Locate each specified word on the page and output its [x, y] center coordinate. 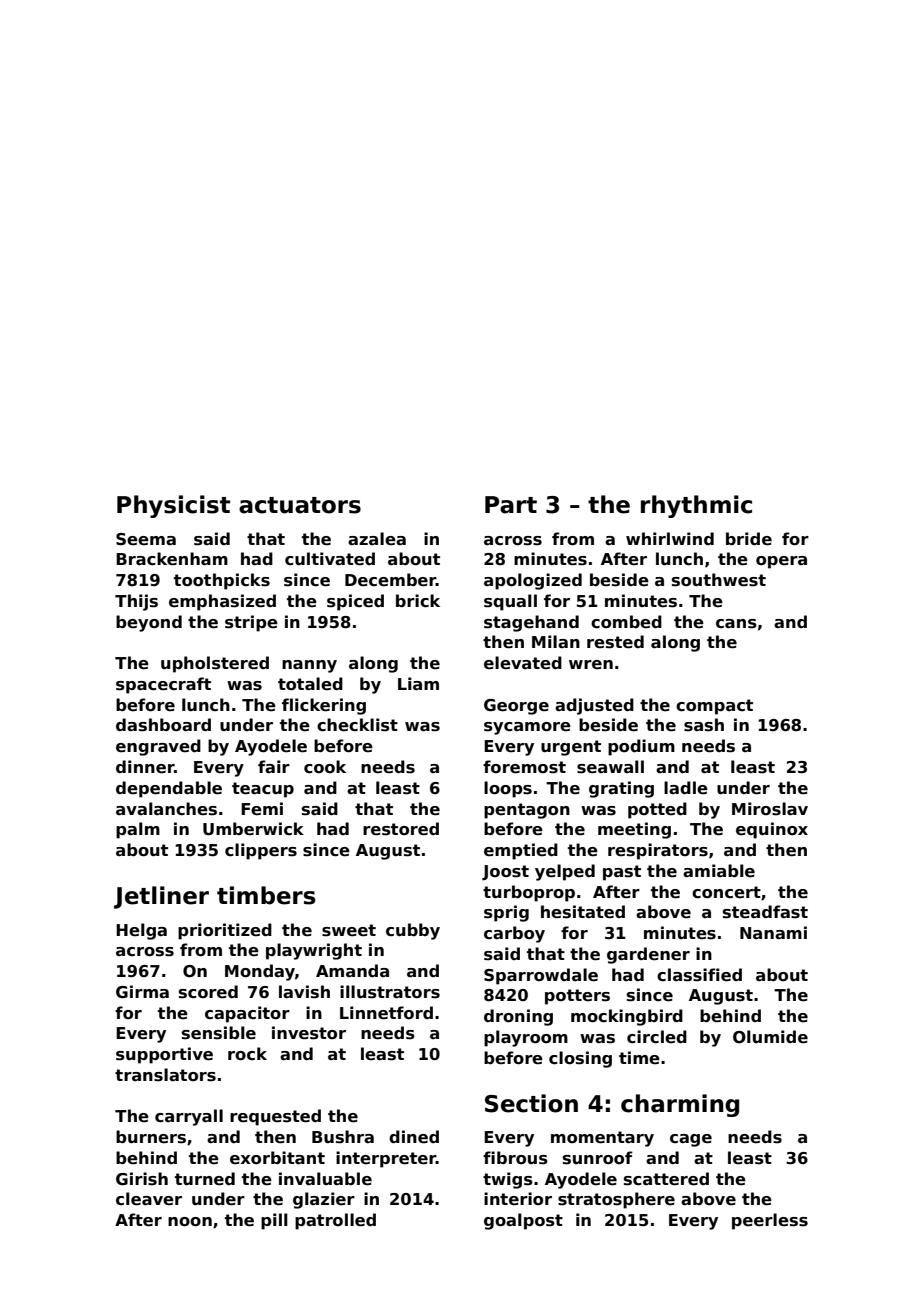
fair [274, 766]
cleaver [149, 1199]
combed [626, 622]
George [516, 707]
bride [749, 539]
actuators [300, 505]
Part [511, 505]
